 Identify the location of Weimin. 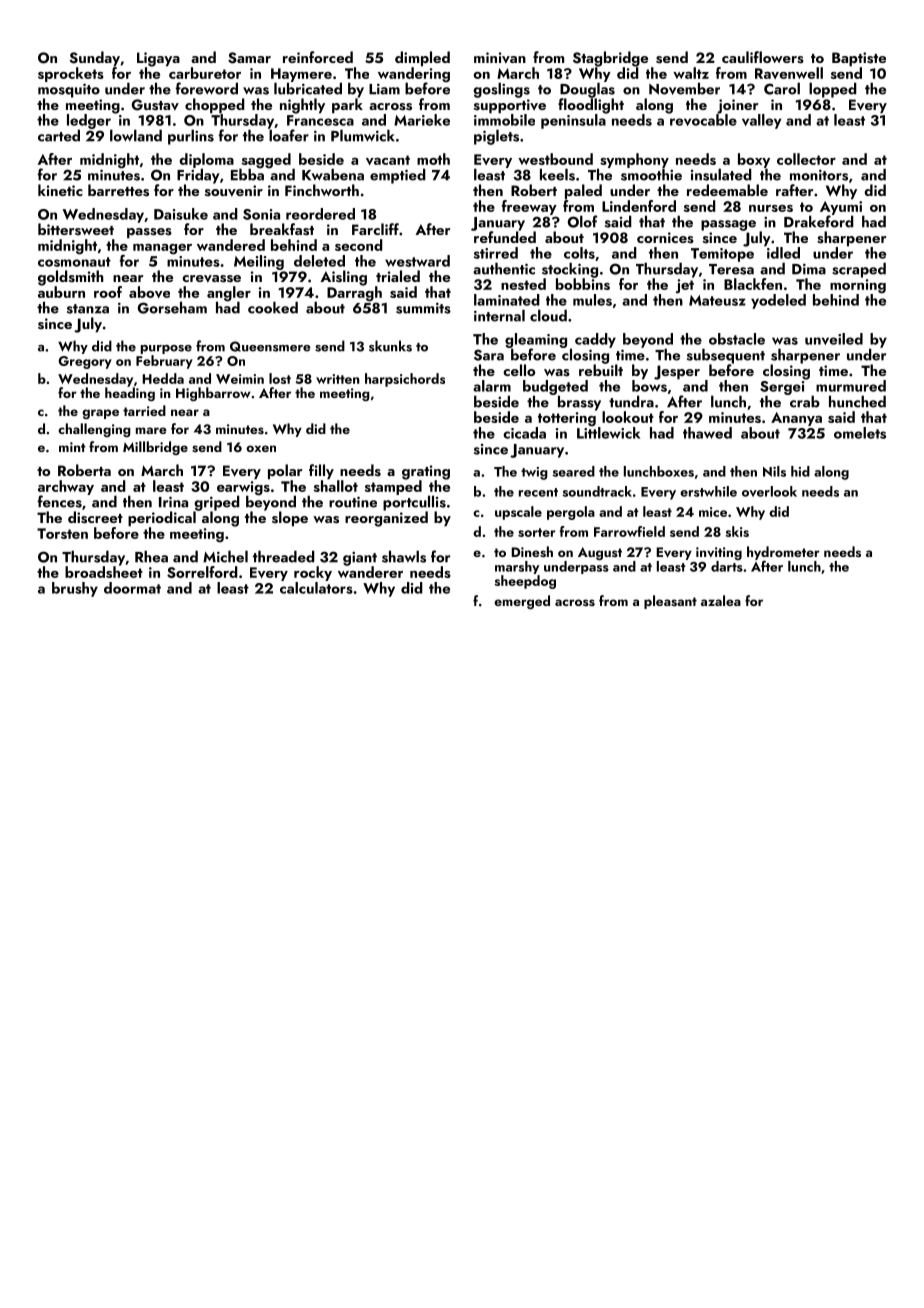
(240, 379).
